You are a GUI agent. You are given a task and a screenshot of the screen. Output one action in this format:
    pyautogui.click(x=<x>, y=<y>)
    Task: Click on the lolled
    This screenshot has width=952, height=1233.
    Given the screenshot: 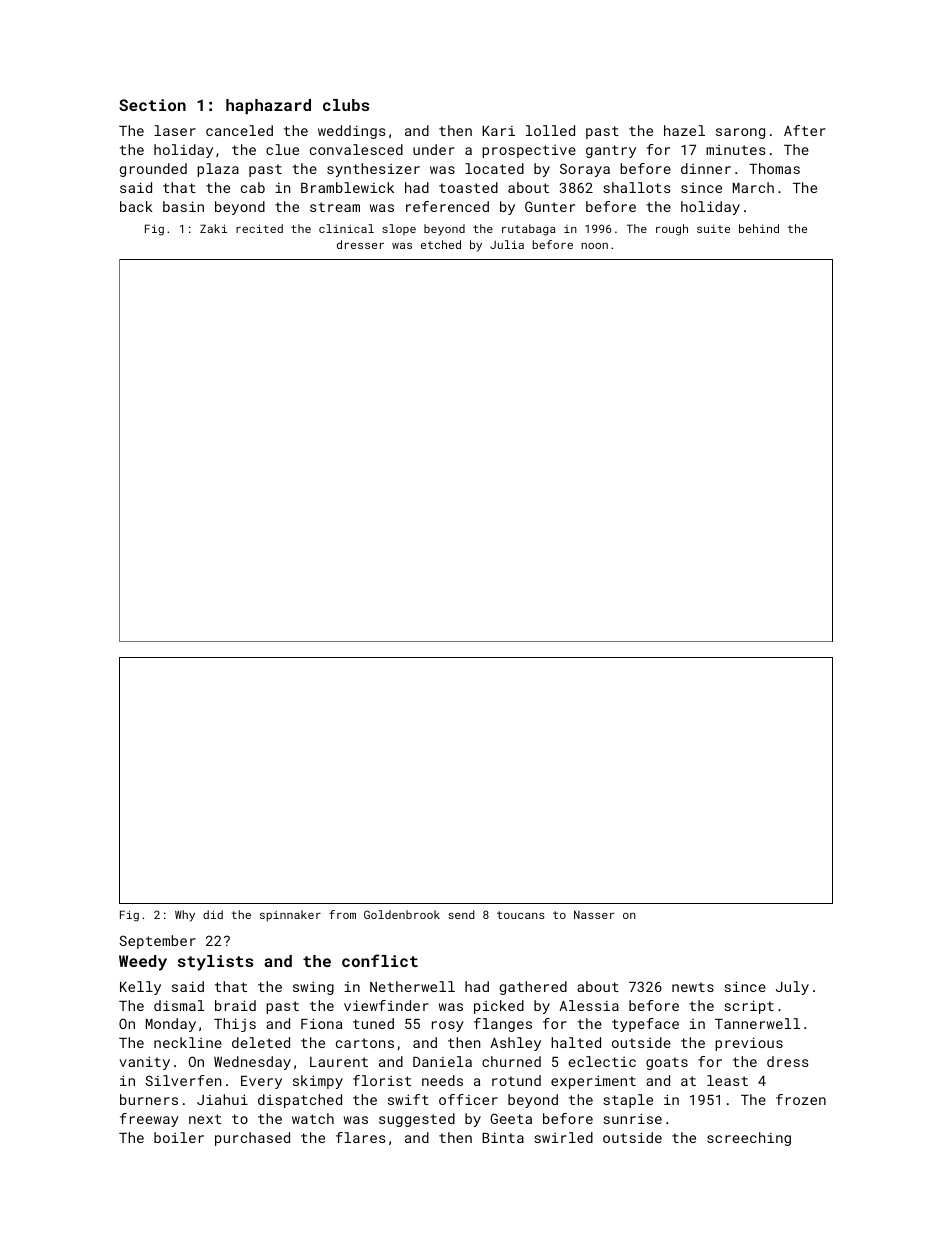 What is the action you would take?
    pyautogui.click(x=550, y=130)
